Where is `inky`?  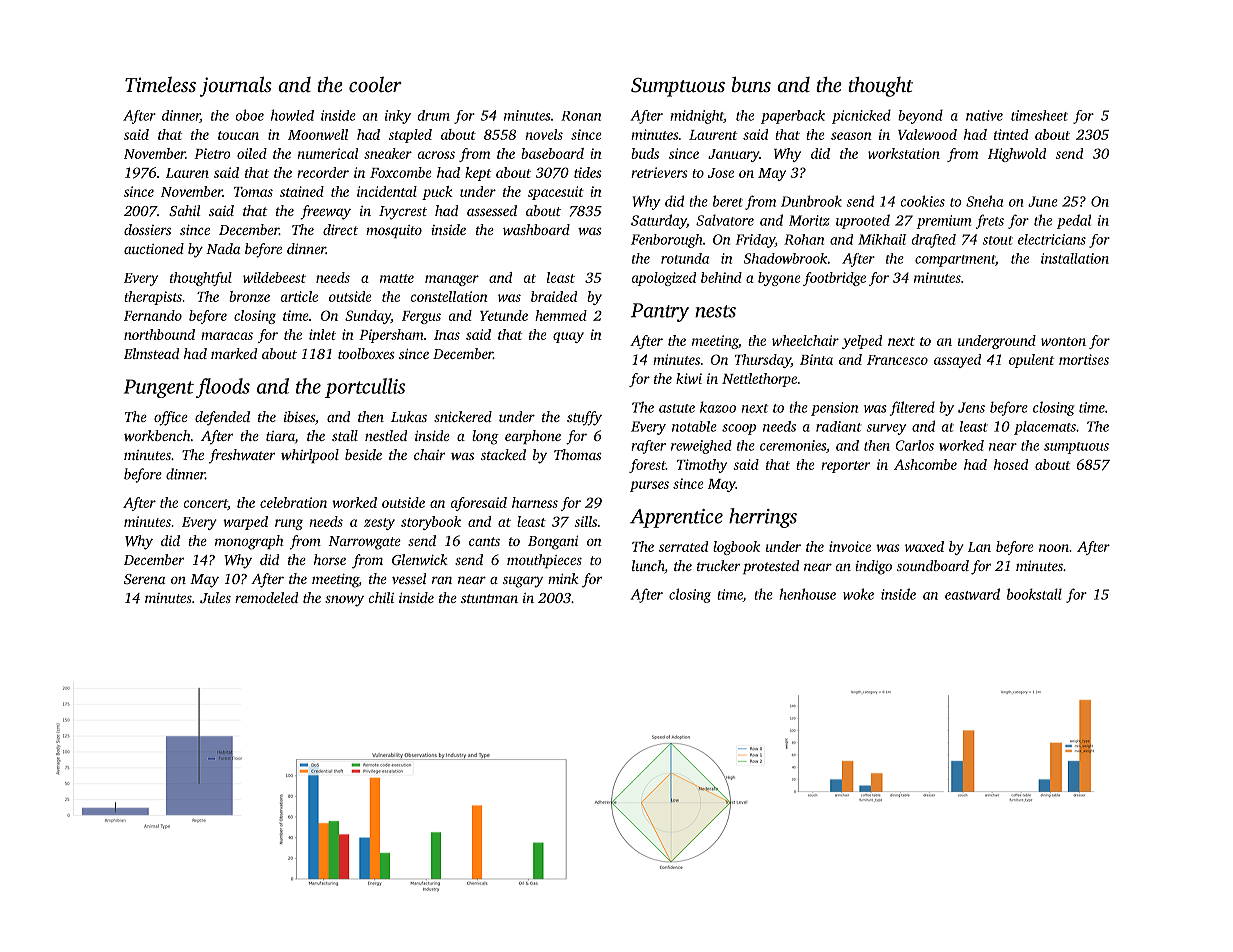 inky is located at coordinates (398, 117).
